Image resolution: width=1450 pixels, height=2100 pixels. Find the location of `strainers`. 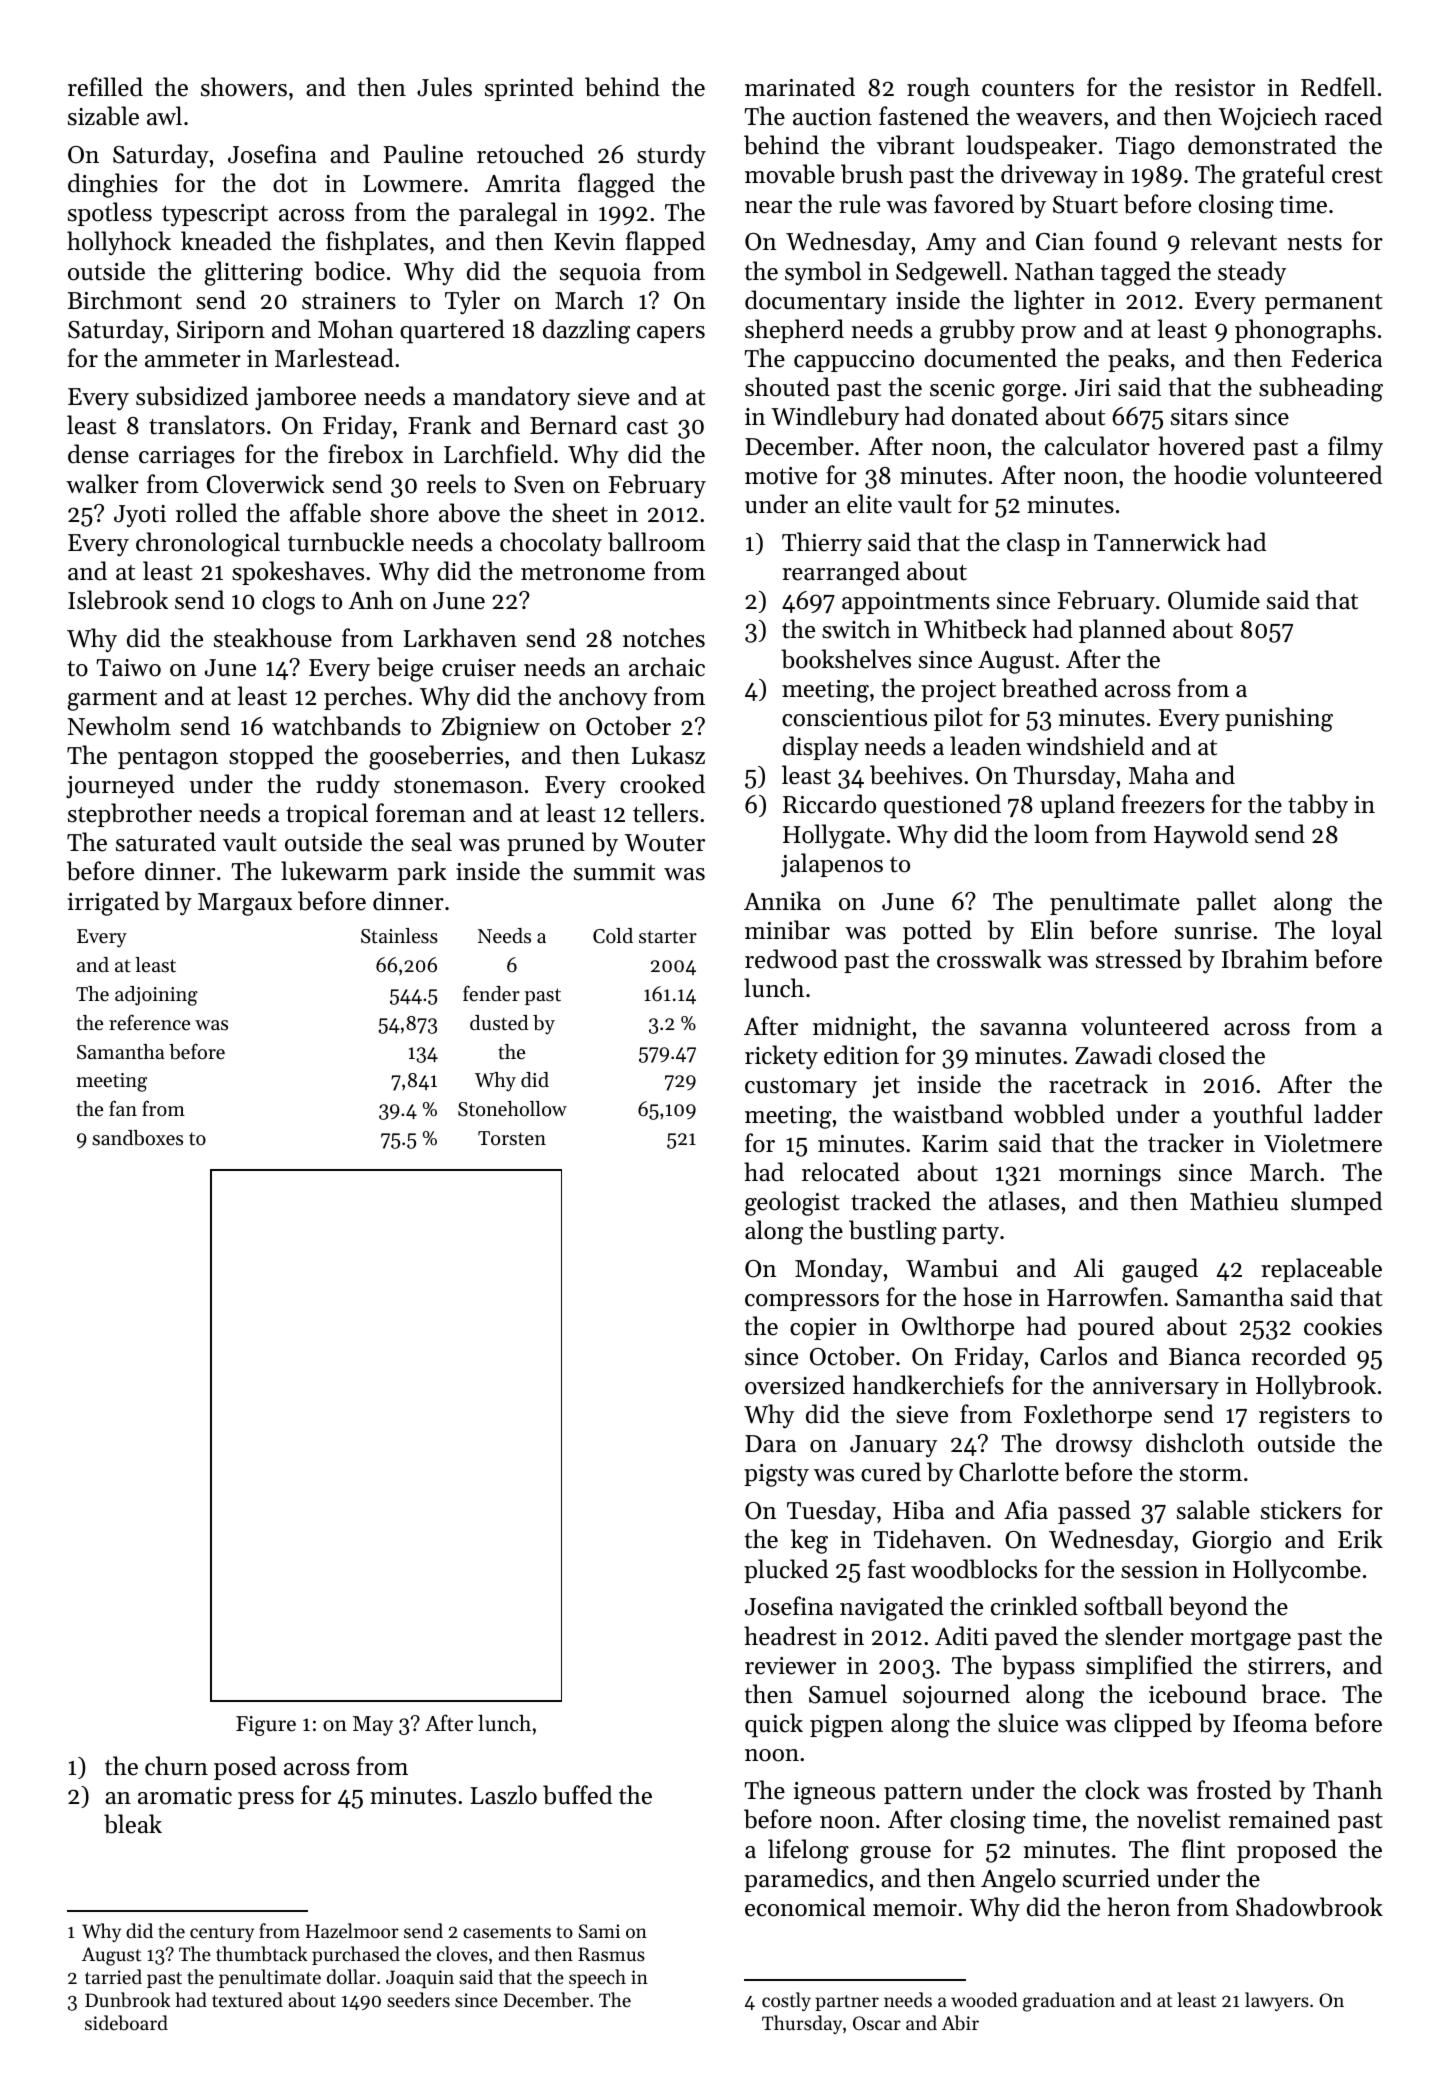

strainers is located at coordinates (349, 301).
